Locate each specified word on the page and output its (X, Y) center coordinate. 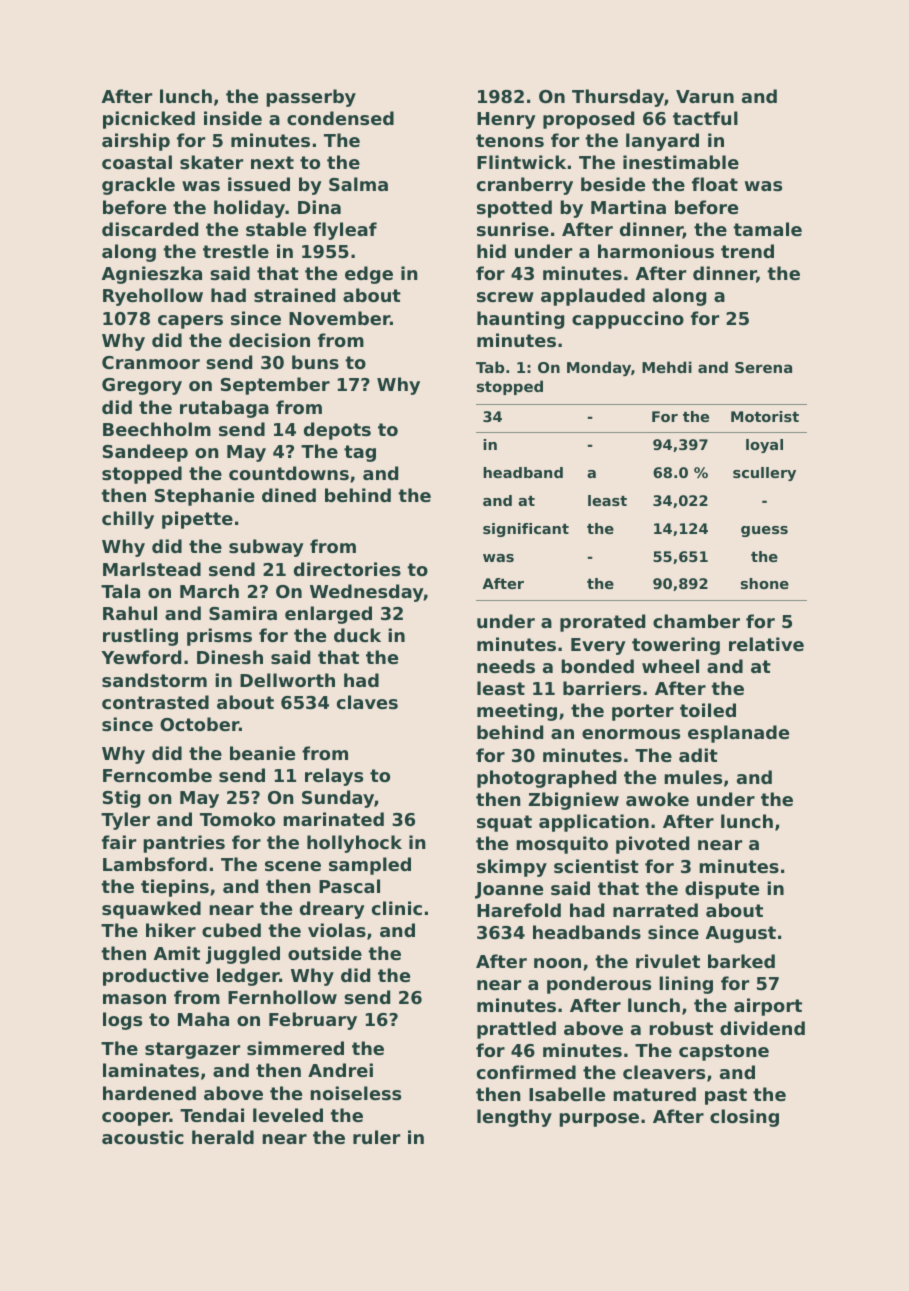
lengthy (514, 1118)
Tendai (212, 1115)
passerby (311, 98)
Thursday (618, 98)
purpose (599, 1120)
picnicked (149, 120)
